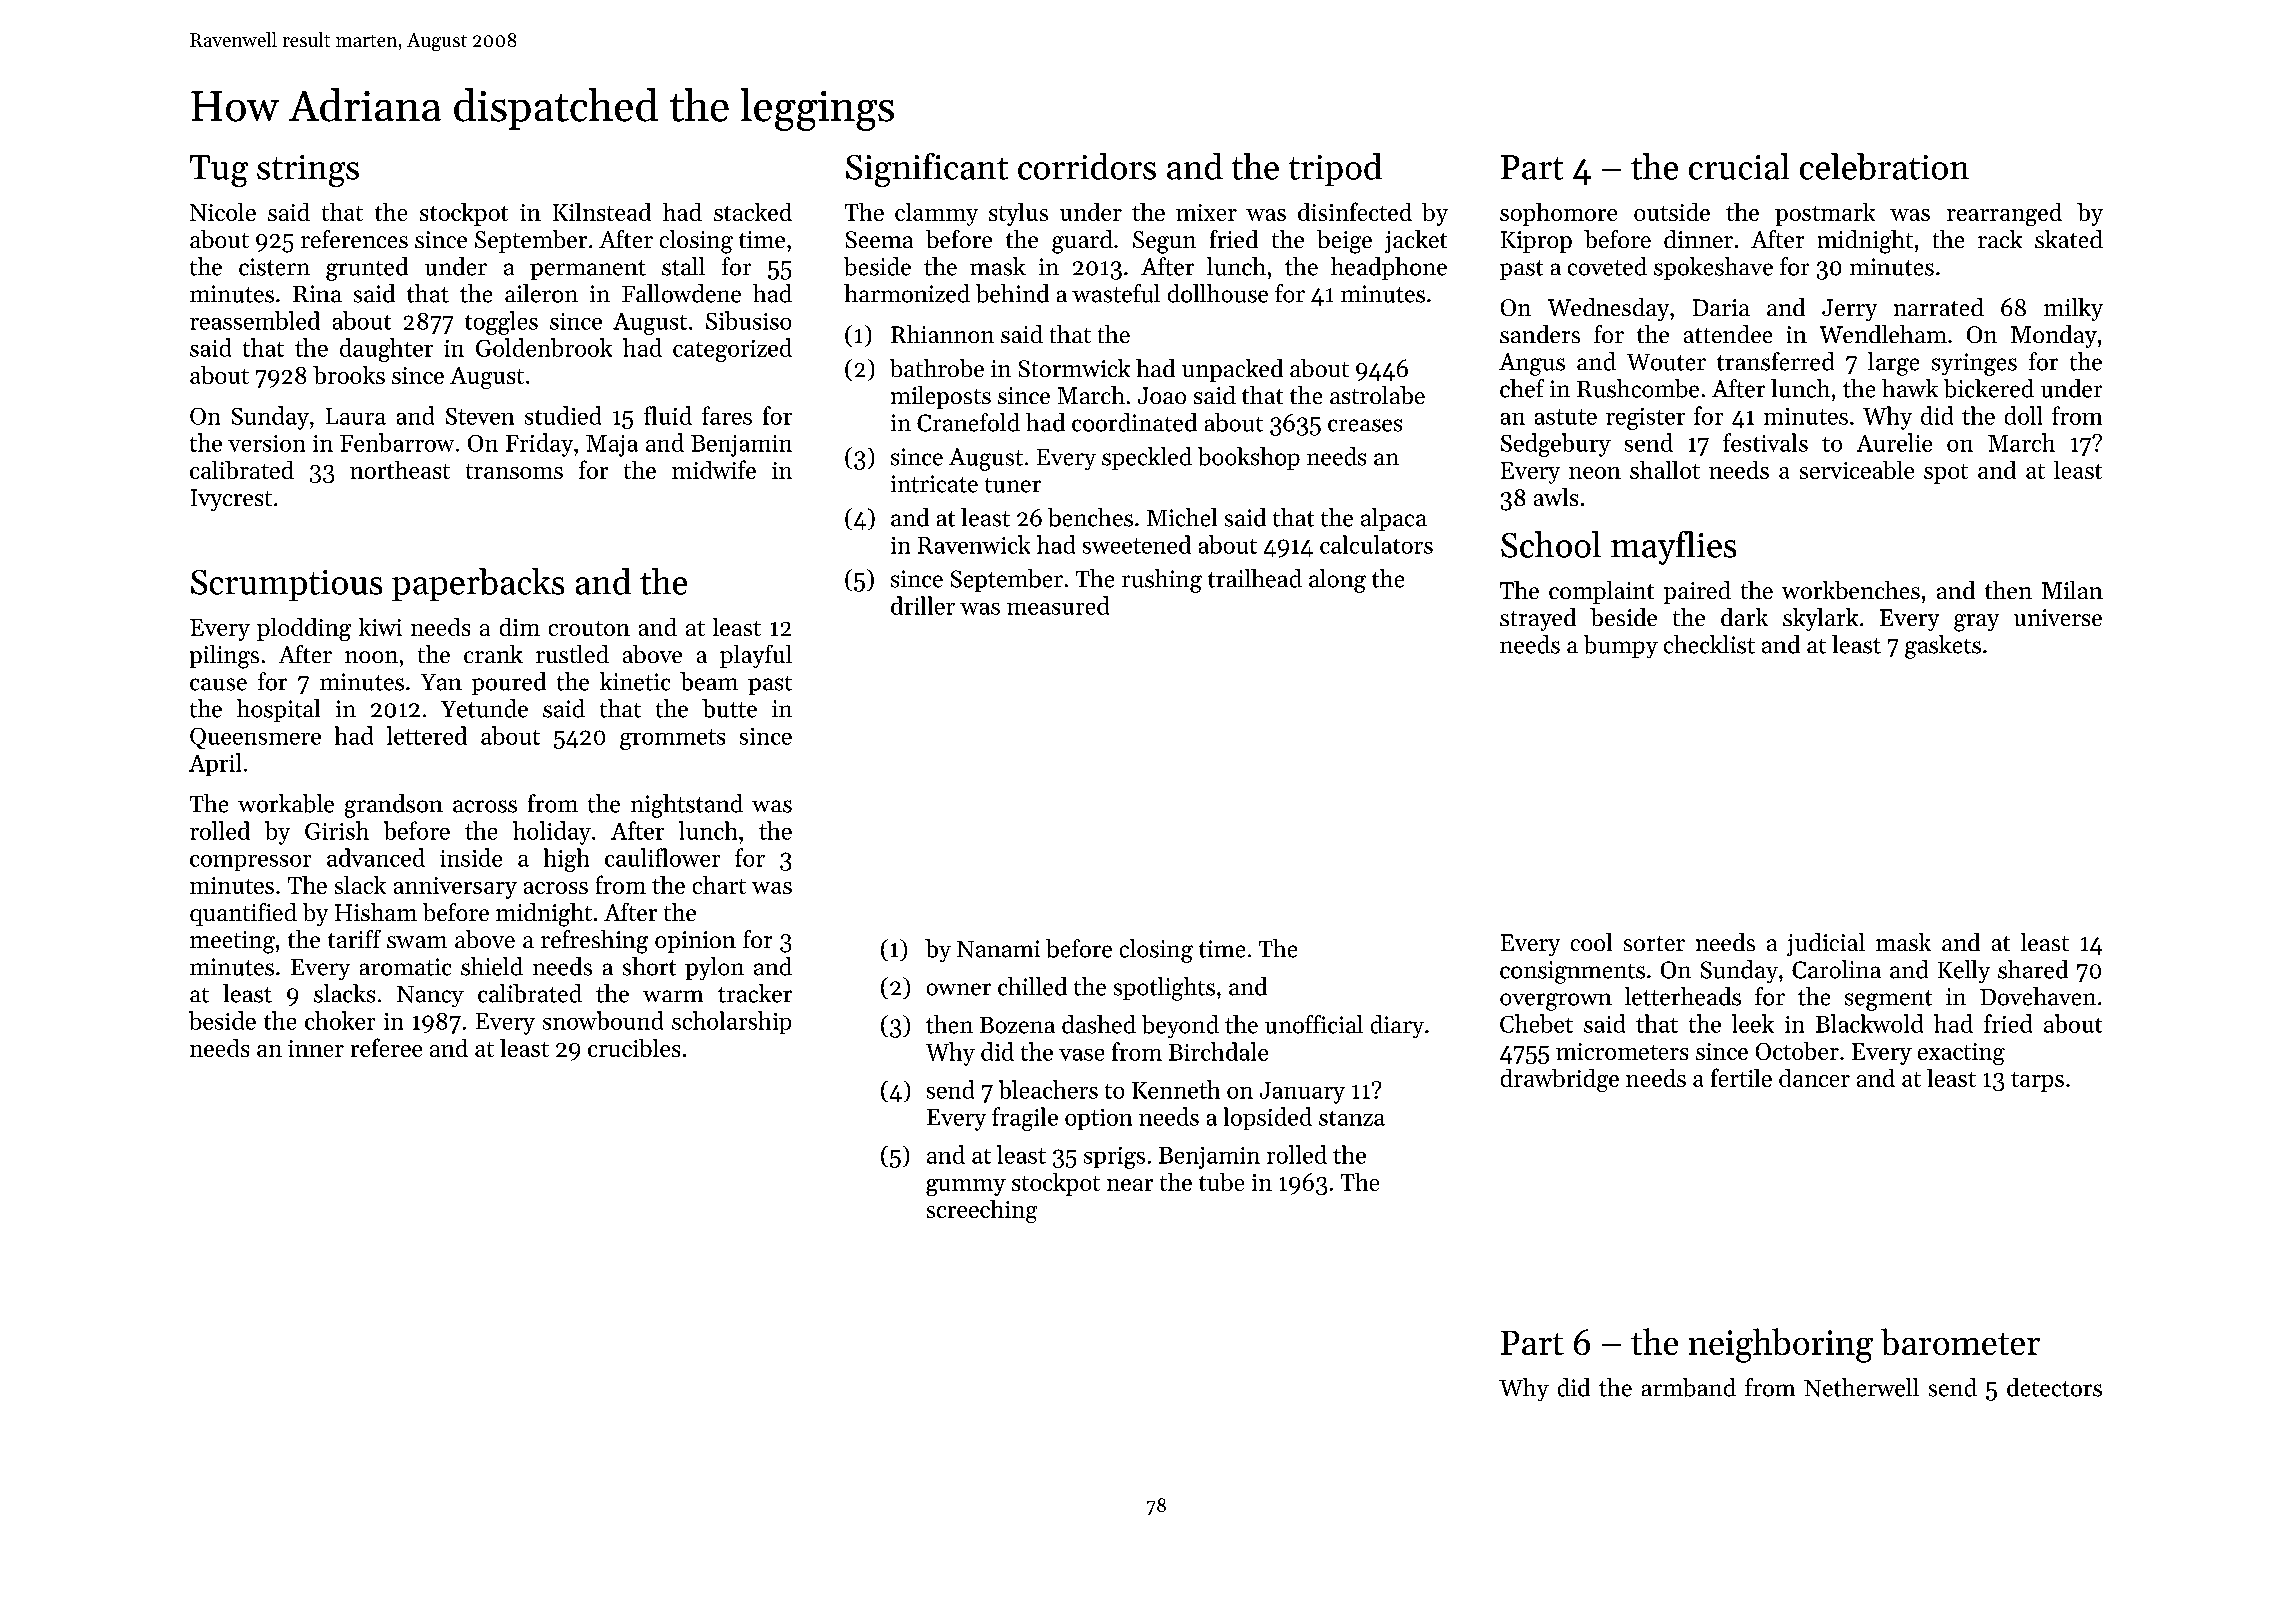 The image size is (2292, 1620). What do you see at coordinates (588, 270) in the screenshot?
I see `permanent` at bounding box center [588, 270].
